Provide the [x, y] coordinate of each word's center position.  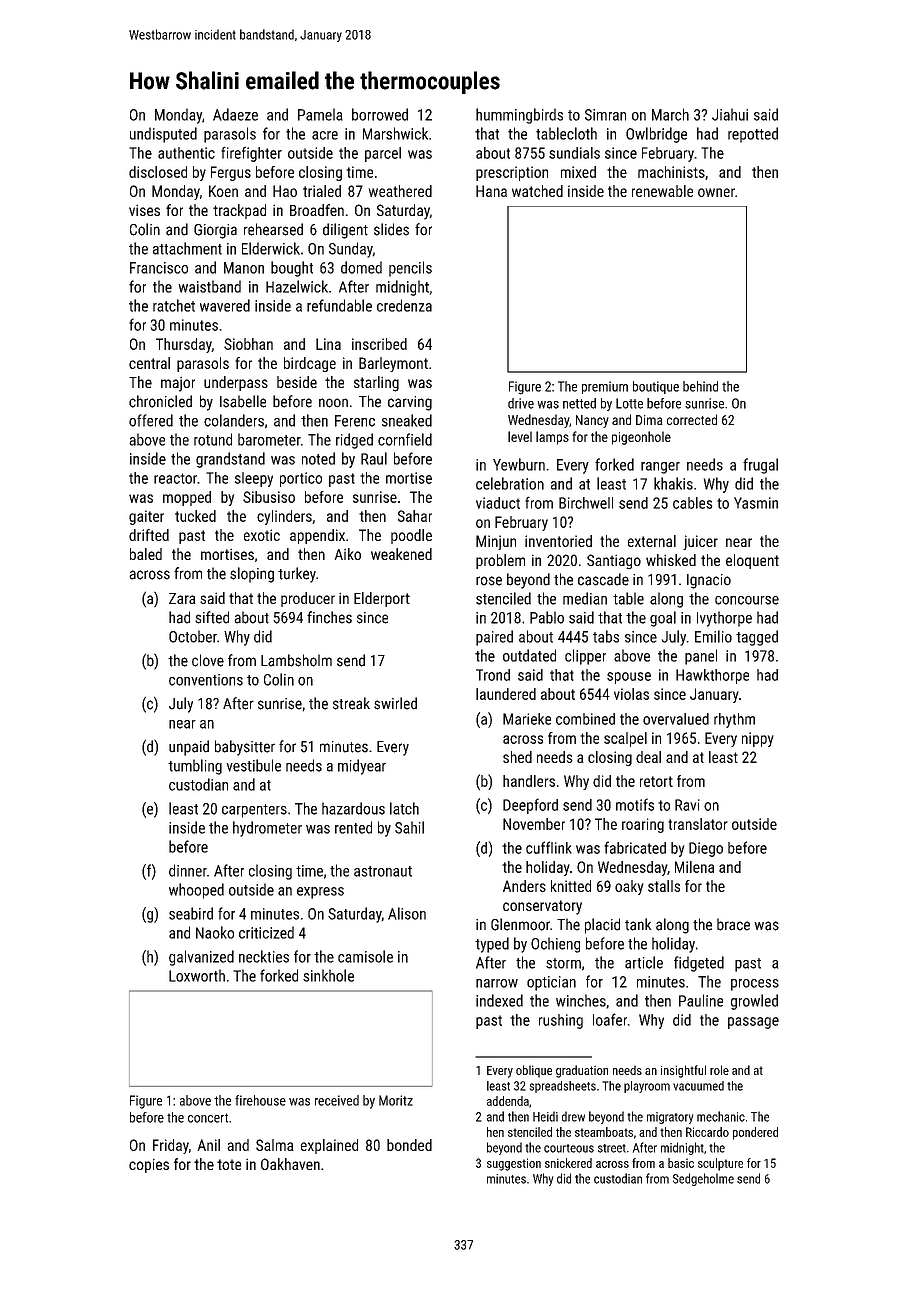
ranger [660, 468]
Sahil [409, 827]
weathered [400, 191]
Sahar [415, 516]
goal [663, 619]
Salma [275, 1145]
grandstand [230, 460]
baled [146, 554]
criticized [266, 932]
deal [648, 757]
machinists [671, 172]
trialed [322, 191]
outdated [529, 655]
